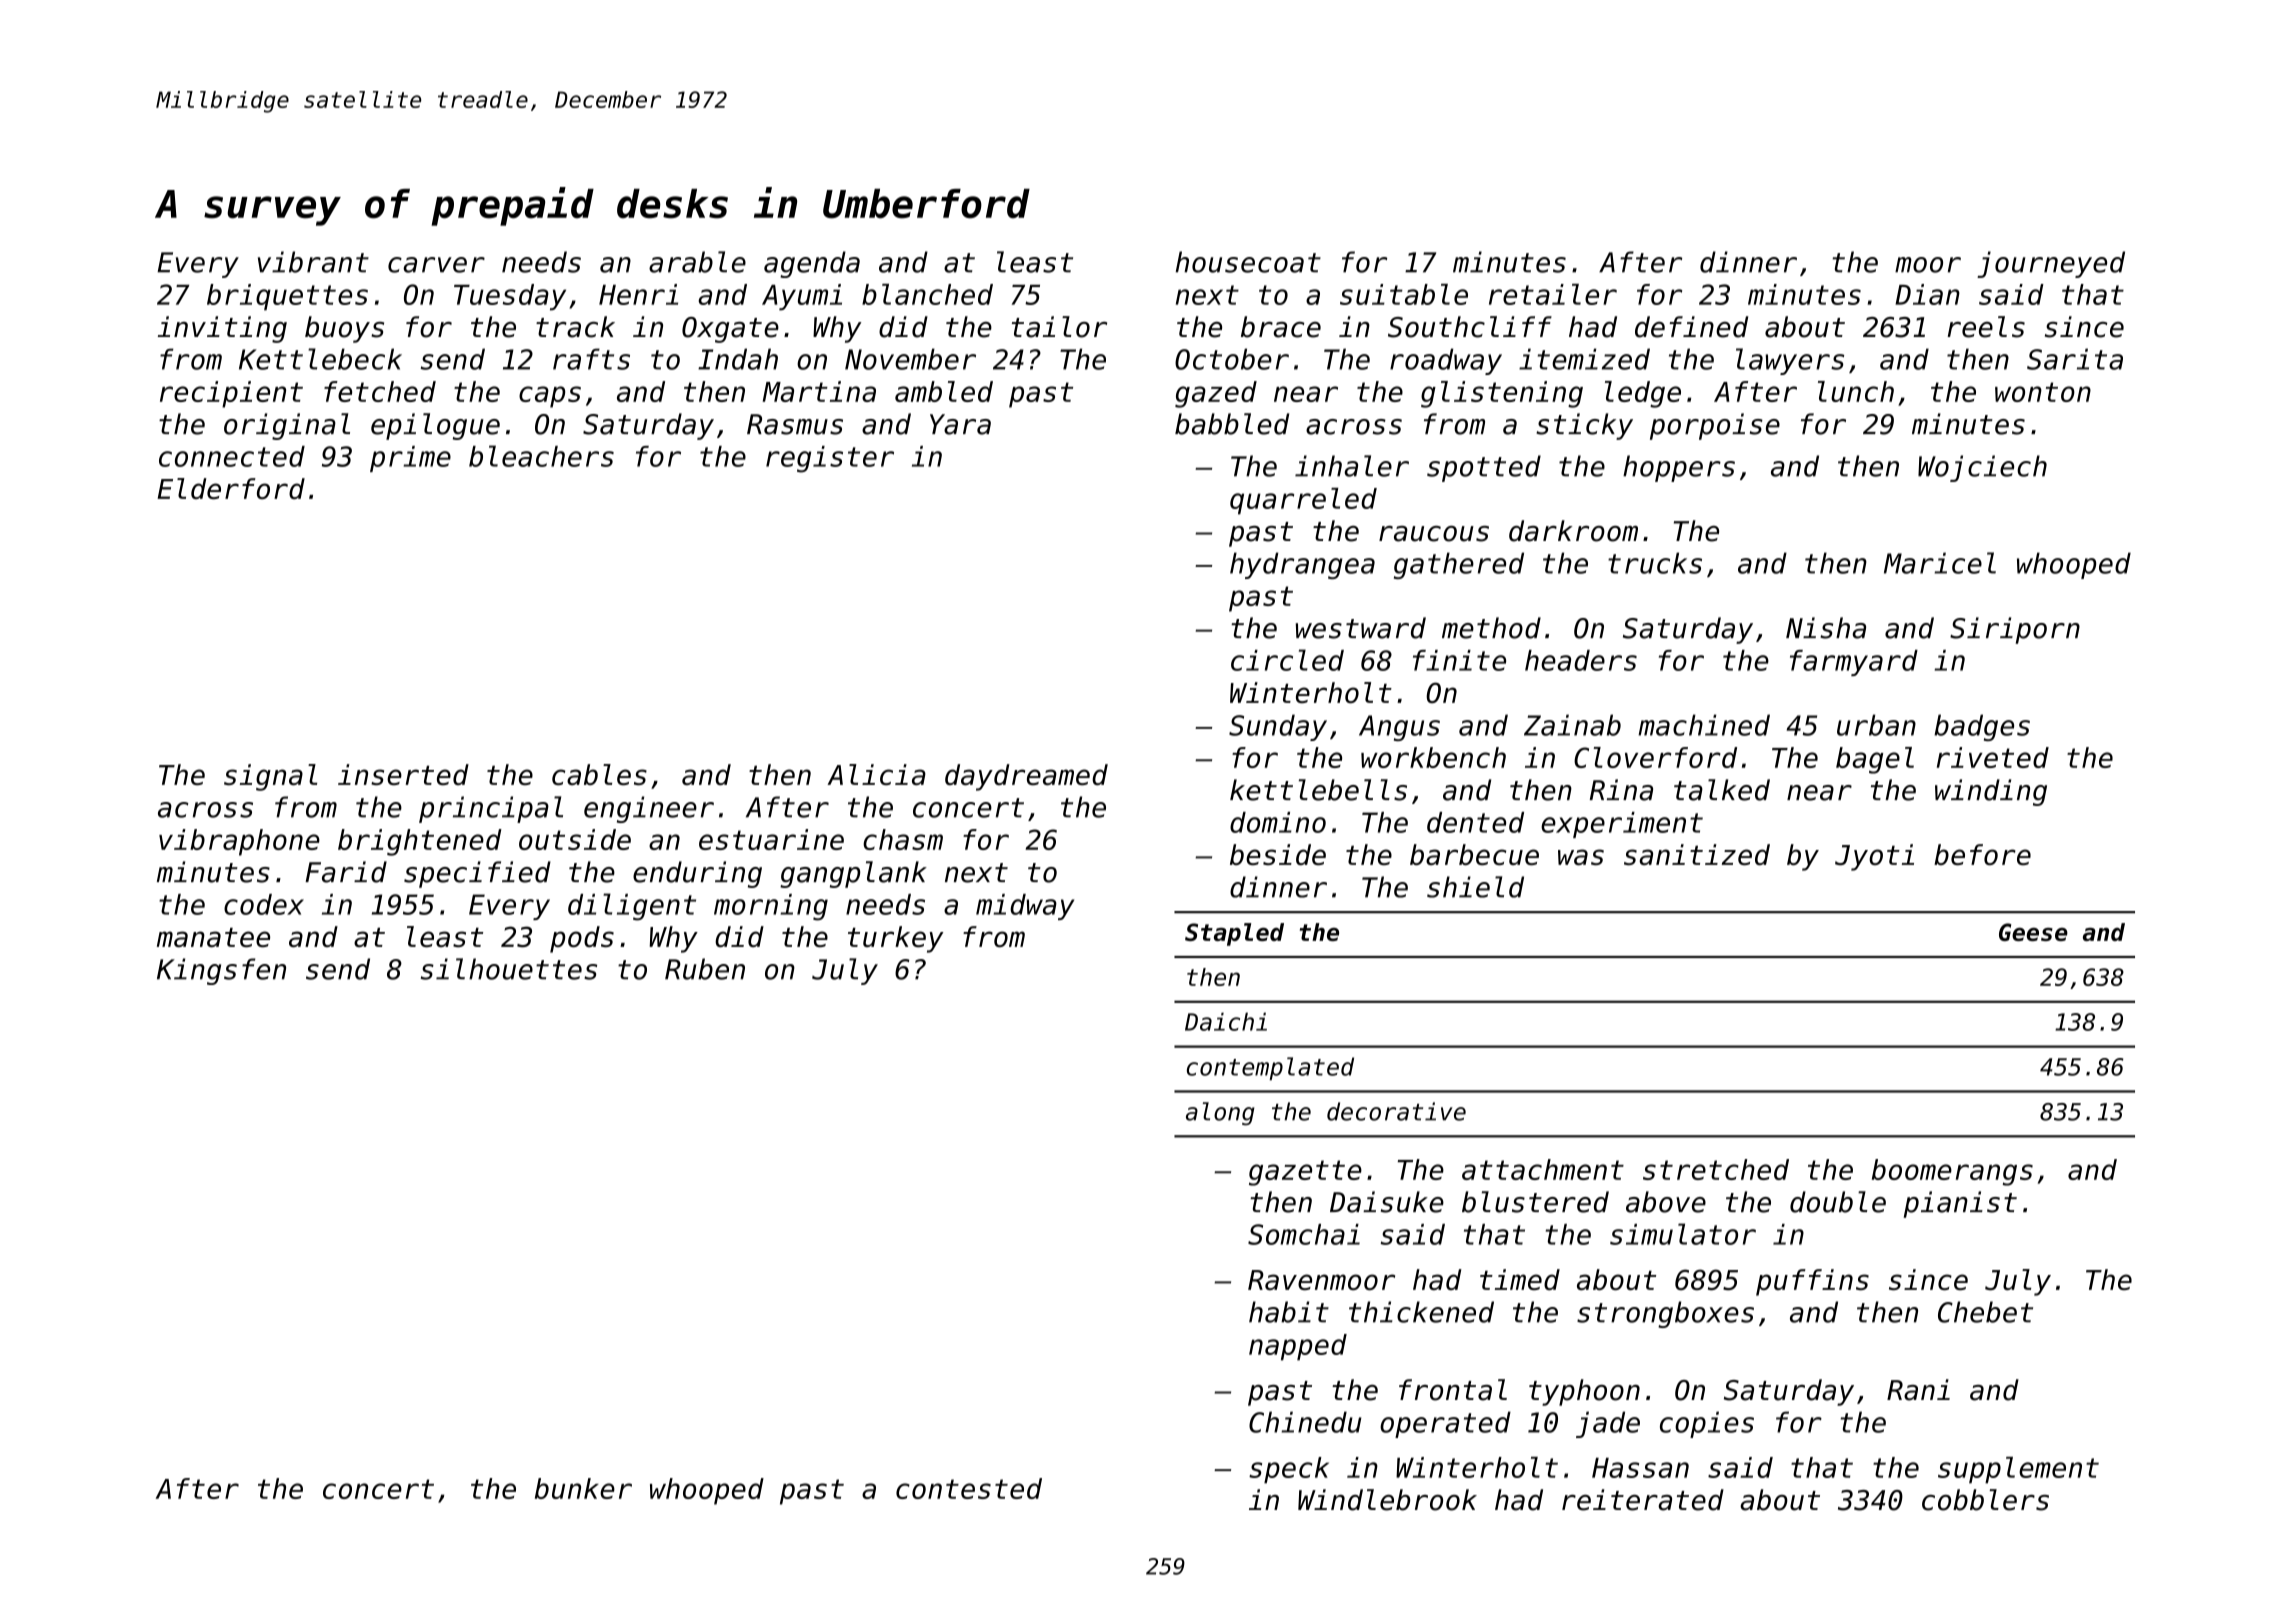 Image resolution: width=2292 pixels, height=1620 pixels. Describe the element at coordinates (583, 1488) in the page. I see `bunker` at that location.
